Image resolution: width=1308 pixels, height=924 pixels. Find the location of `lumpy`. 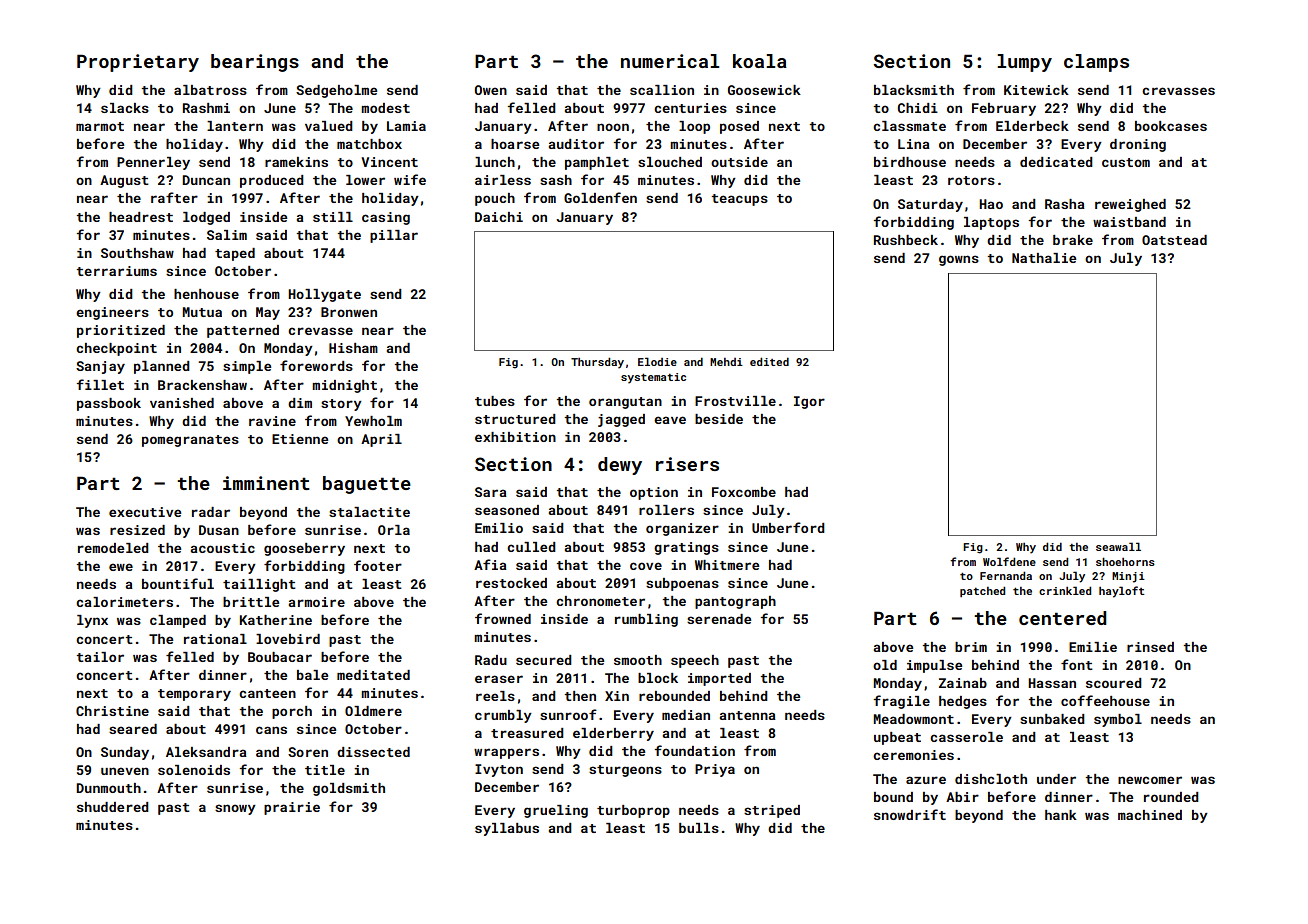

lumpy is located at coordinates (1024, 63).
